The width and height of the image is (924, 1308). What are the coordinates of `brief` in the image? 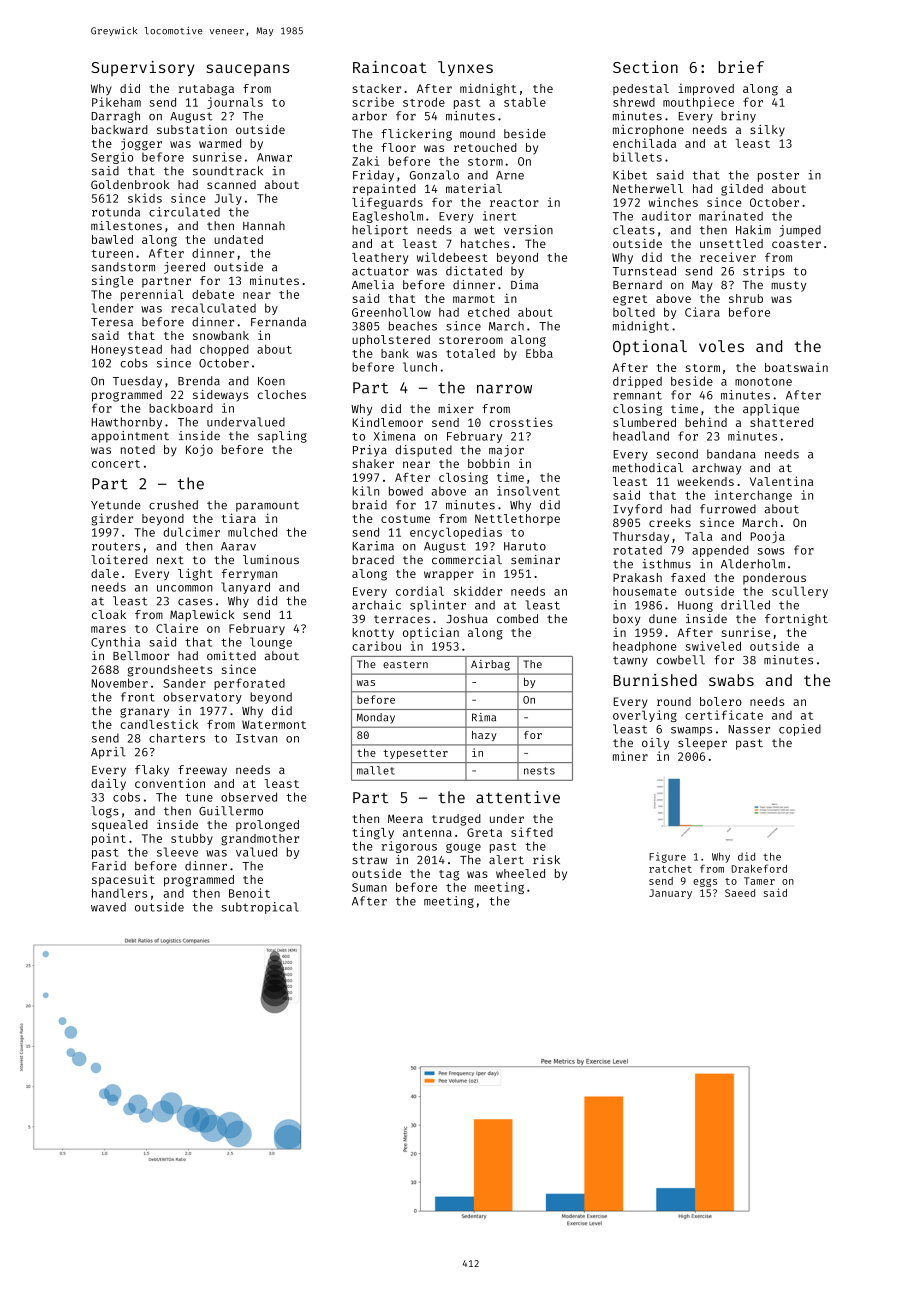 It's located at (741, 67).
